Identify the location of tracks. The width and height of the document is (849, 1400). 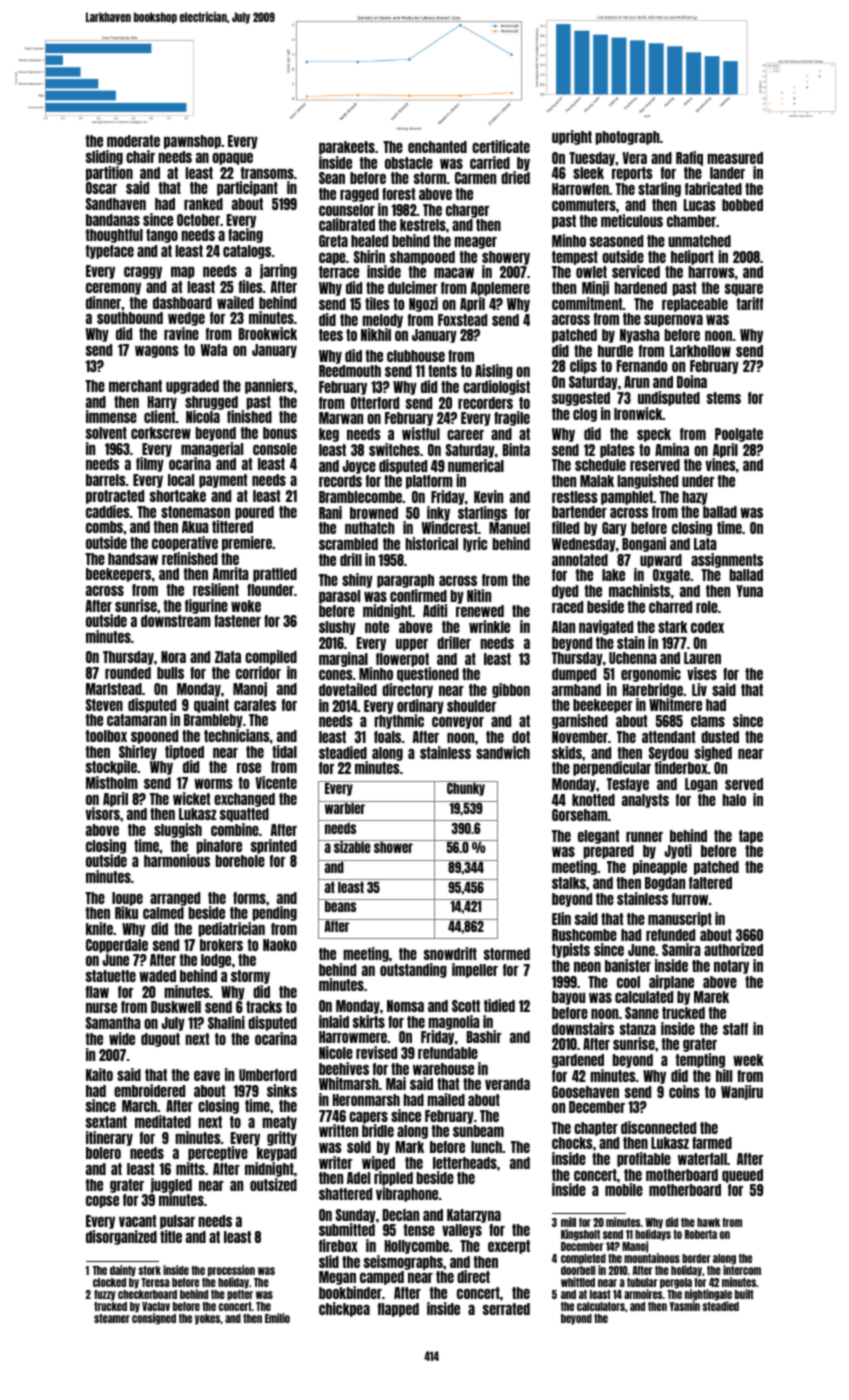
(264, 1007).
